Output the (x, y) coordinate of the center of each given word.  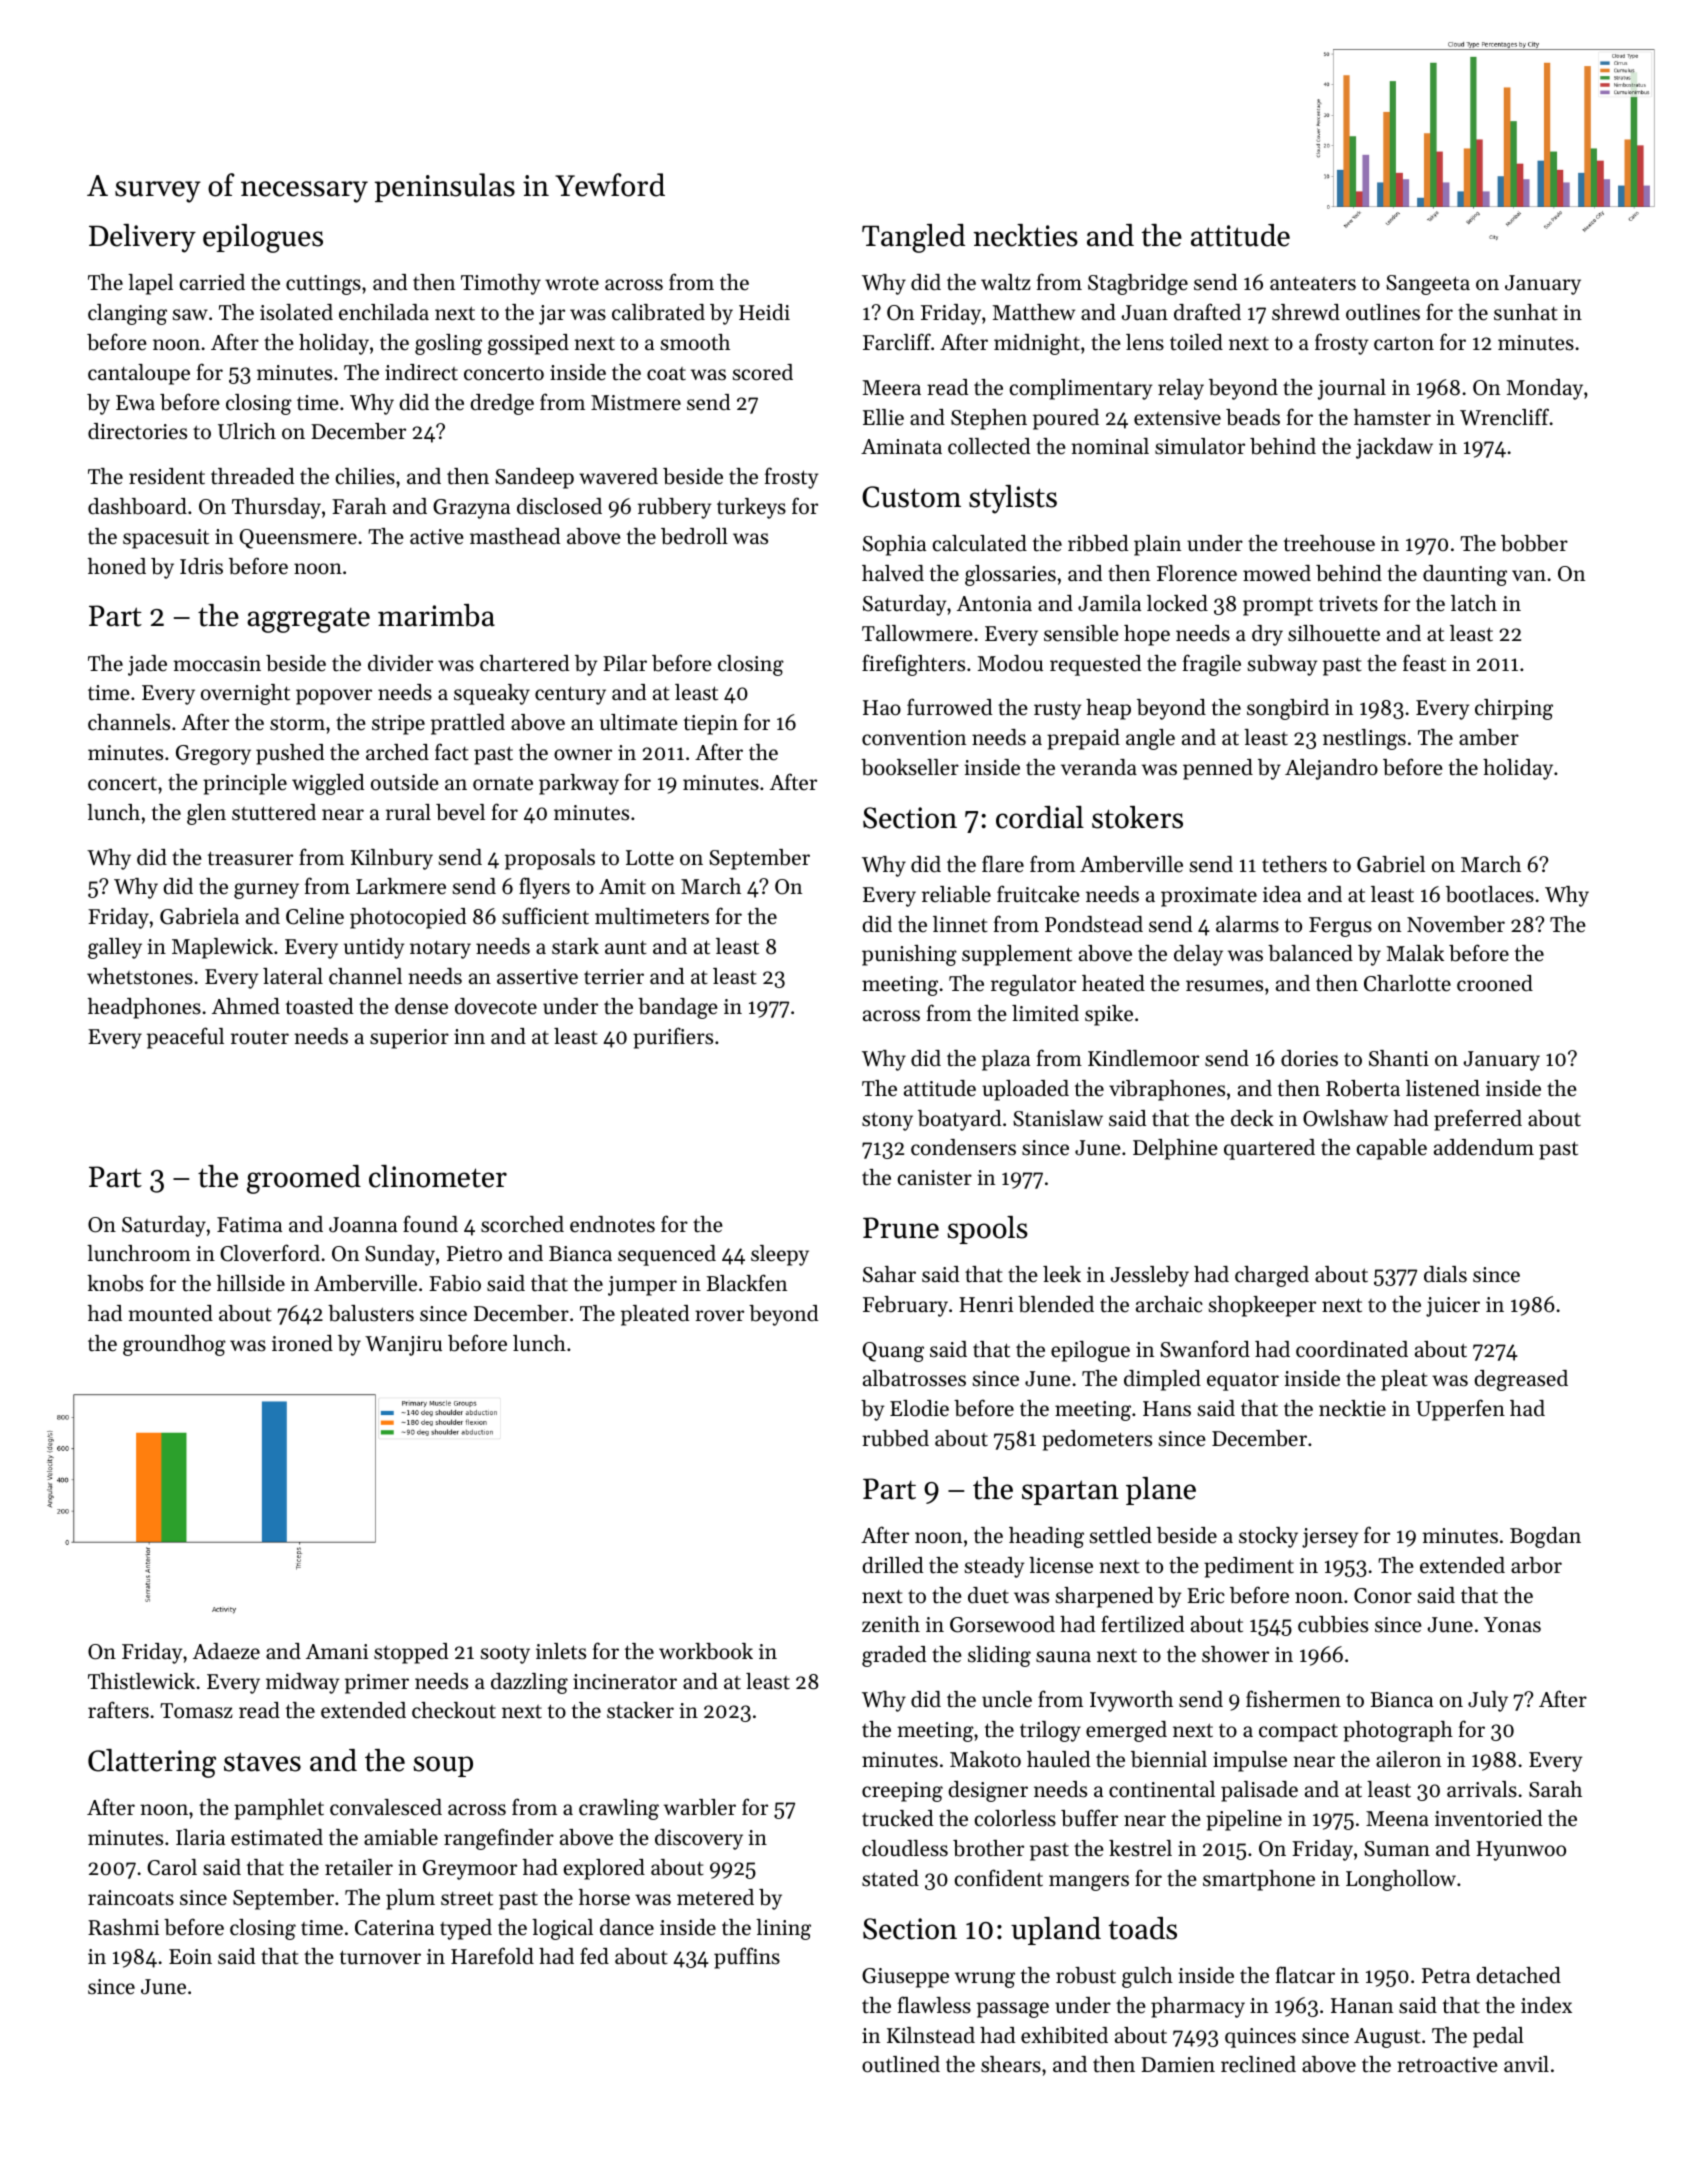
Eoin (190, 1957)
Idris (201, 566)
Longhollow (1401, 1880)
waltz (1006, 282)
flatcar (1305, 1975)
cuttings (323, 285)
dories (1309, 1058)
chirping (1514, 709)
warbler (700, 1807)
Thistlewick (141, 1681)
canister (935, 1178)
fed (594, 1956)
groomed (304, 1179)
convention (914, 738)
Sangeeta (1428, 285)
